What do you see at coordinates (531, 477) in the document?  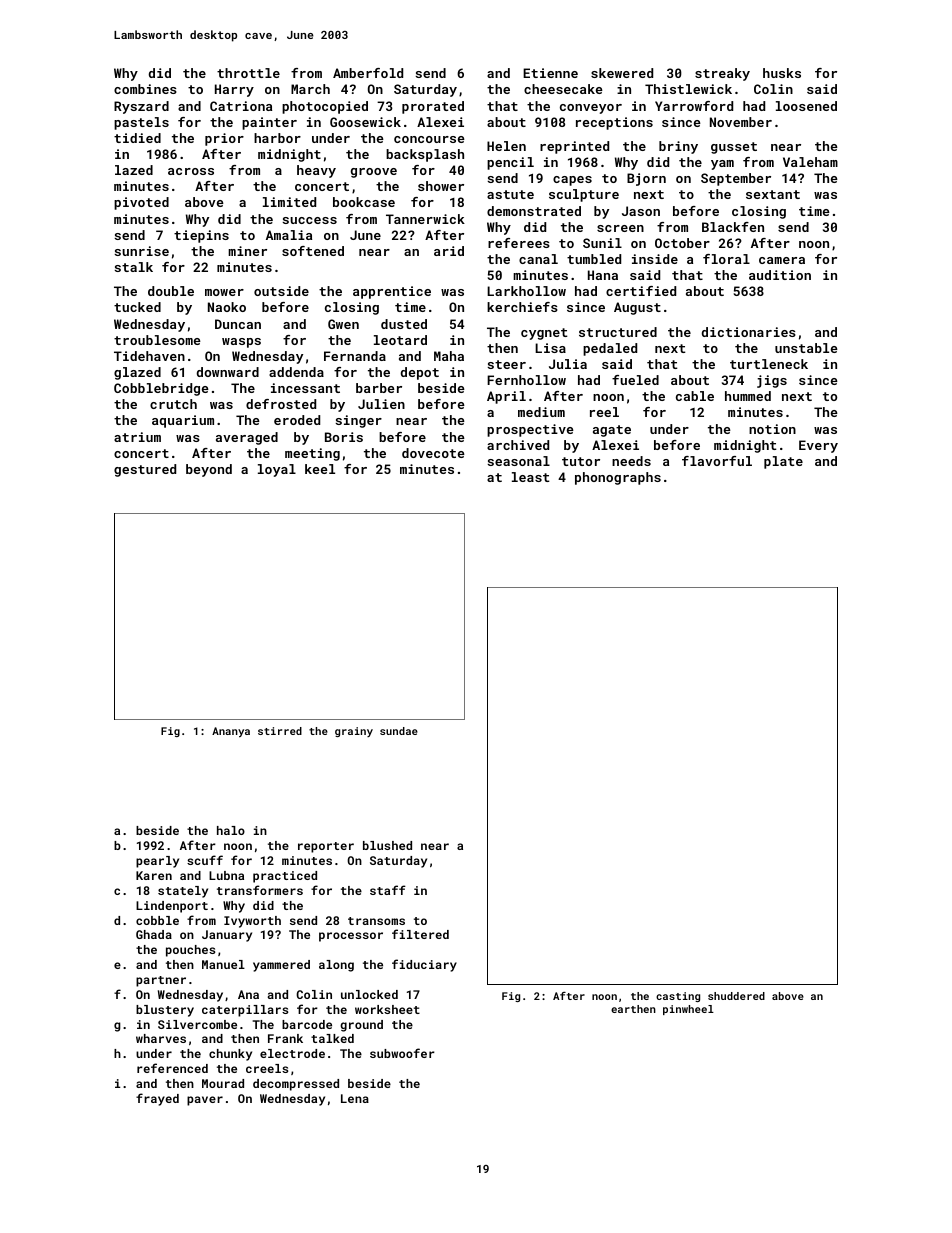 I see `least` at bounding box center [531, 477].
